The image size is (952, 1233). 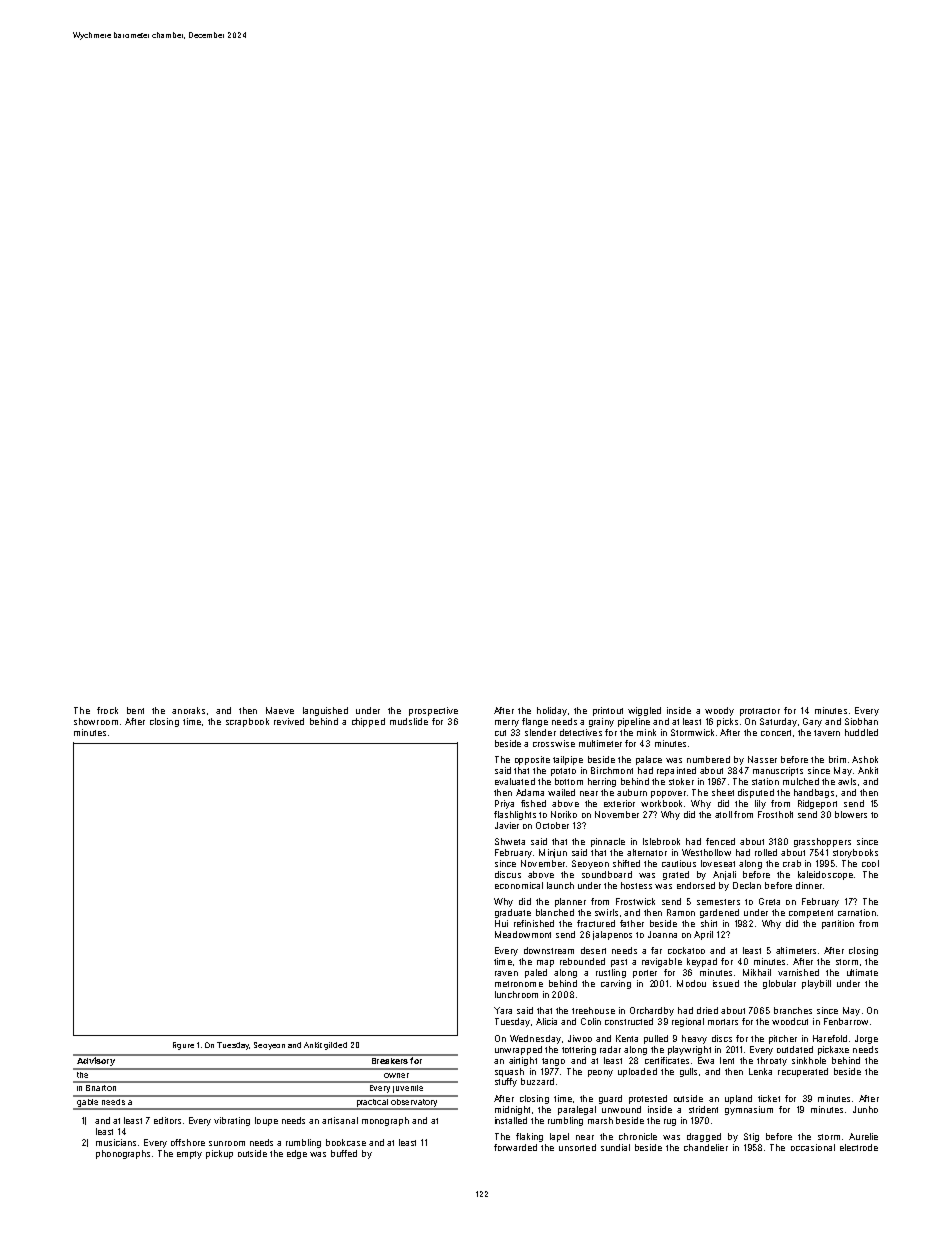 I want to click on Wednesday, so click(x=535, y=1039).
